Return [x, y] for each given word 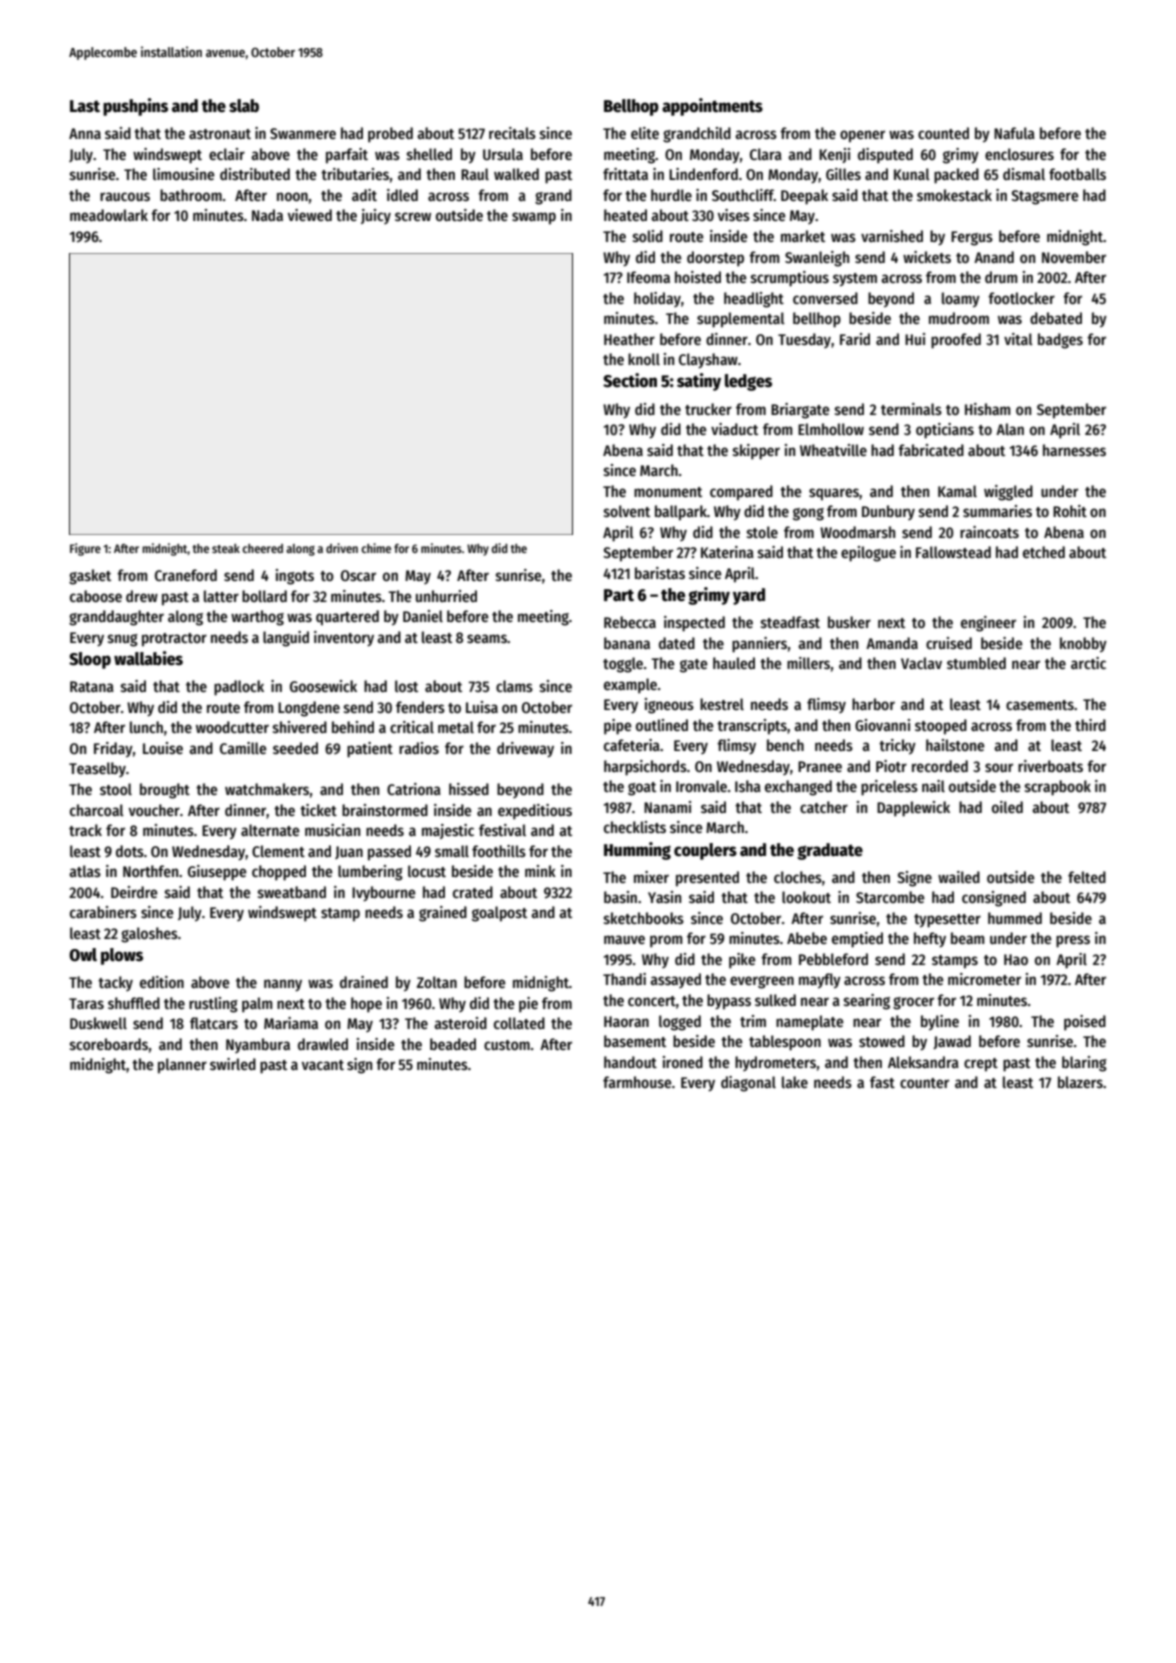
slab [244, 106]
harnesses [1074, 450]
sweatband [292, 892]
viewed [310, 215]
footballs [1077, 174]
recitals [512, 133]
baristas [660, 573]
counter [924, 1083]
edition [162, 982]
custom [507, 1045]
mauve [624, 939]
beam [967, 938]
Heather [629, 339]
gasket [90, 577]
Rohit [1070, 511]
